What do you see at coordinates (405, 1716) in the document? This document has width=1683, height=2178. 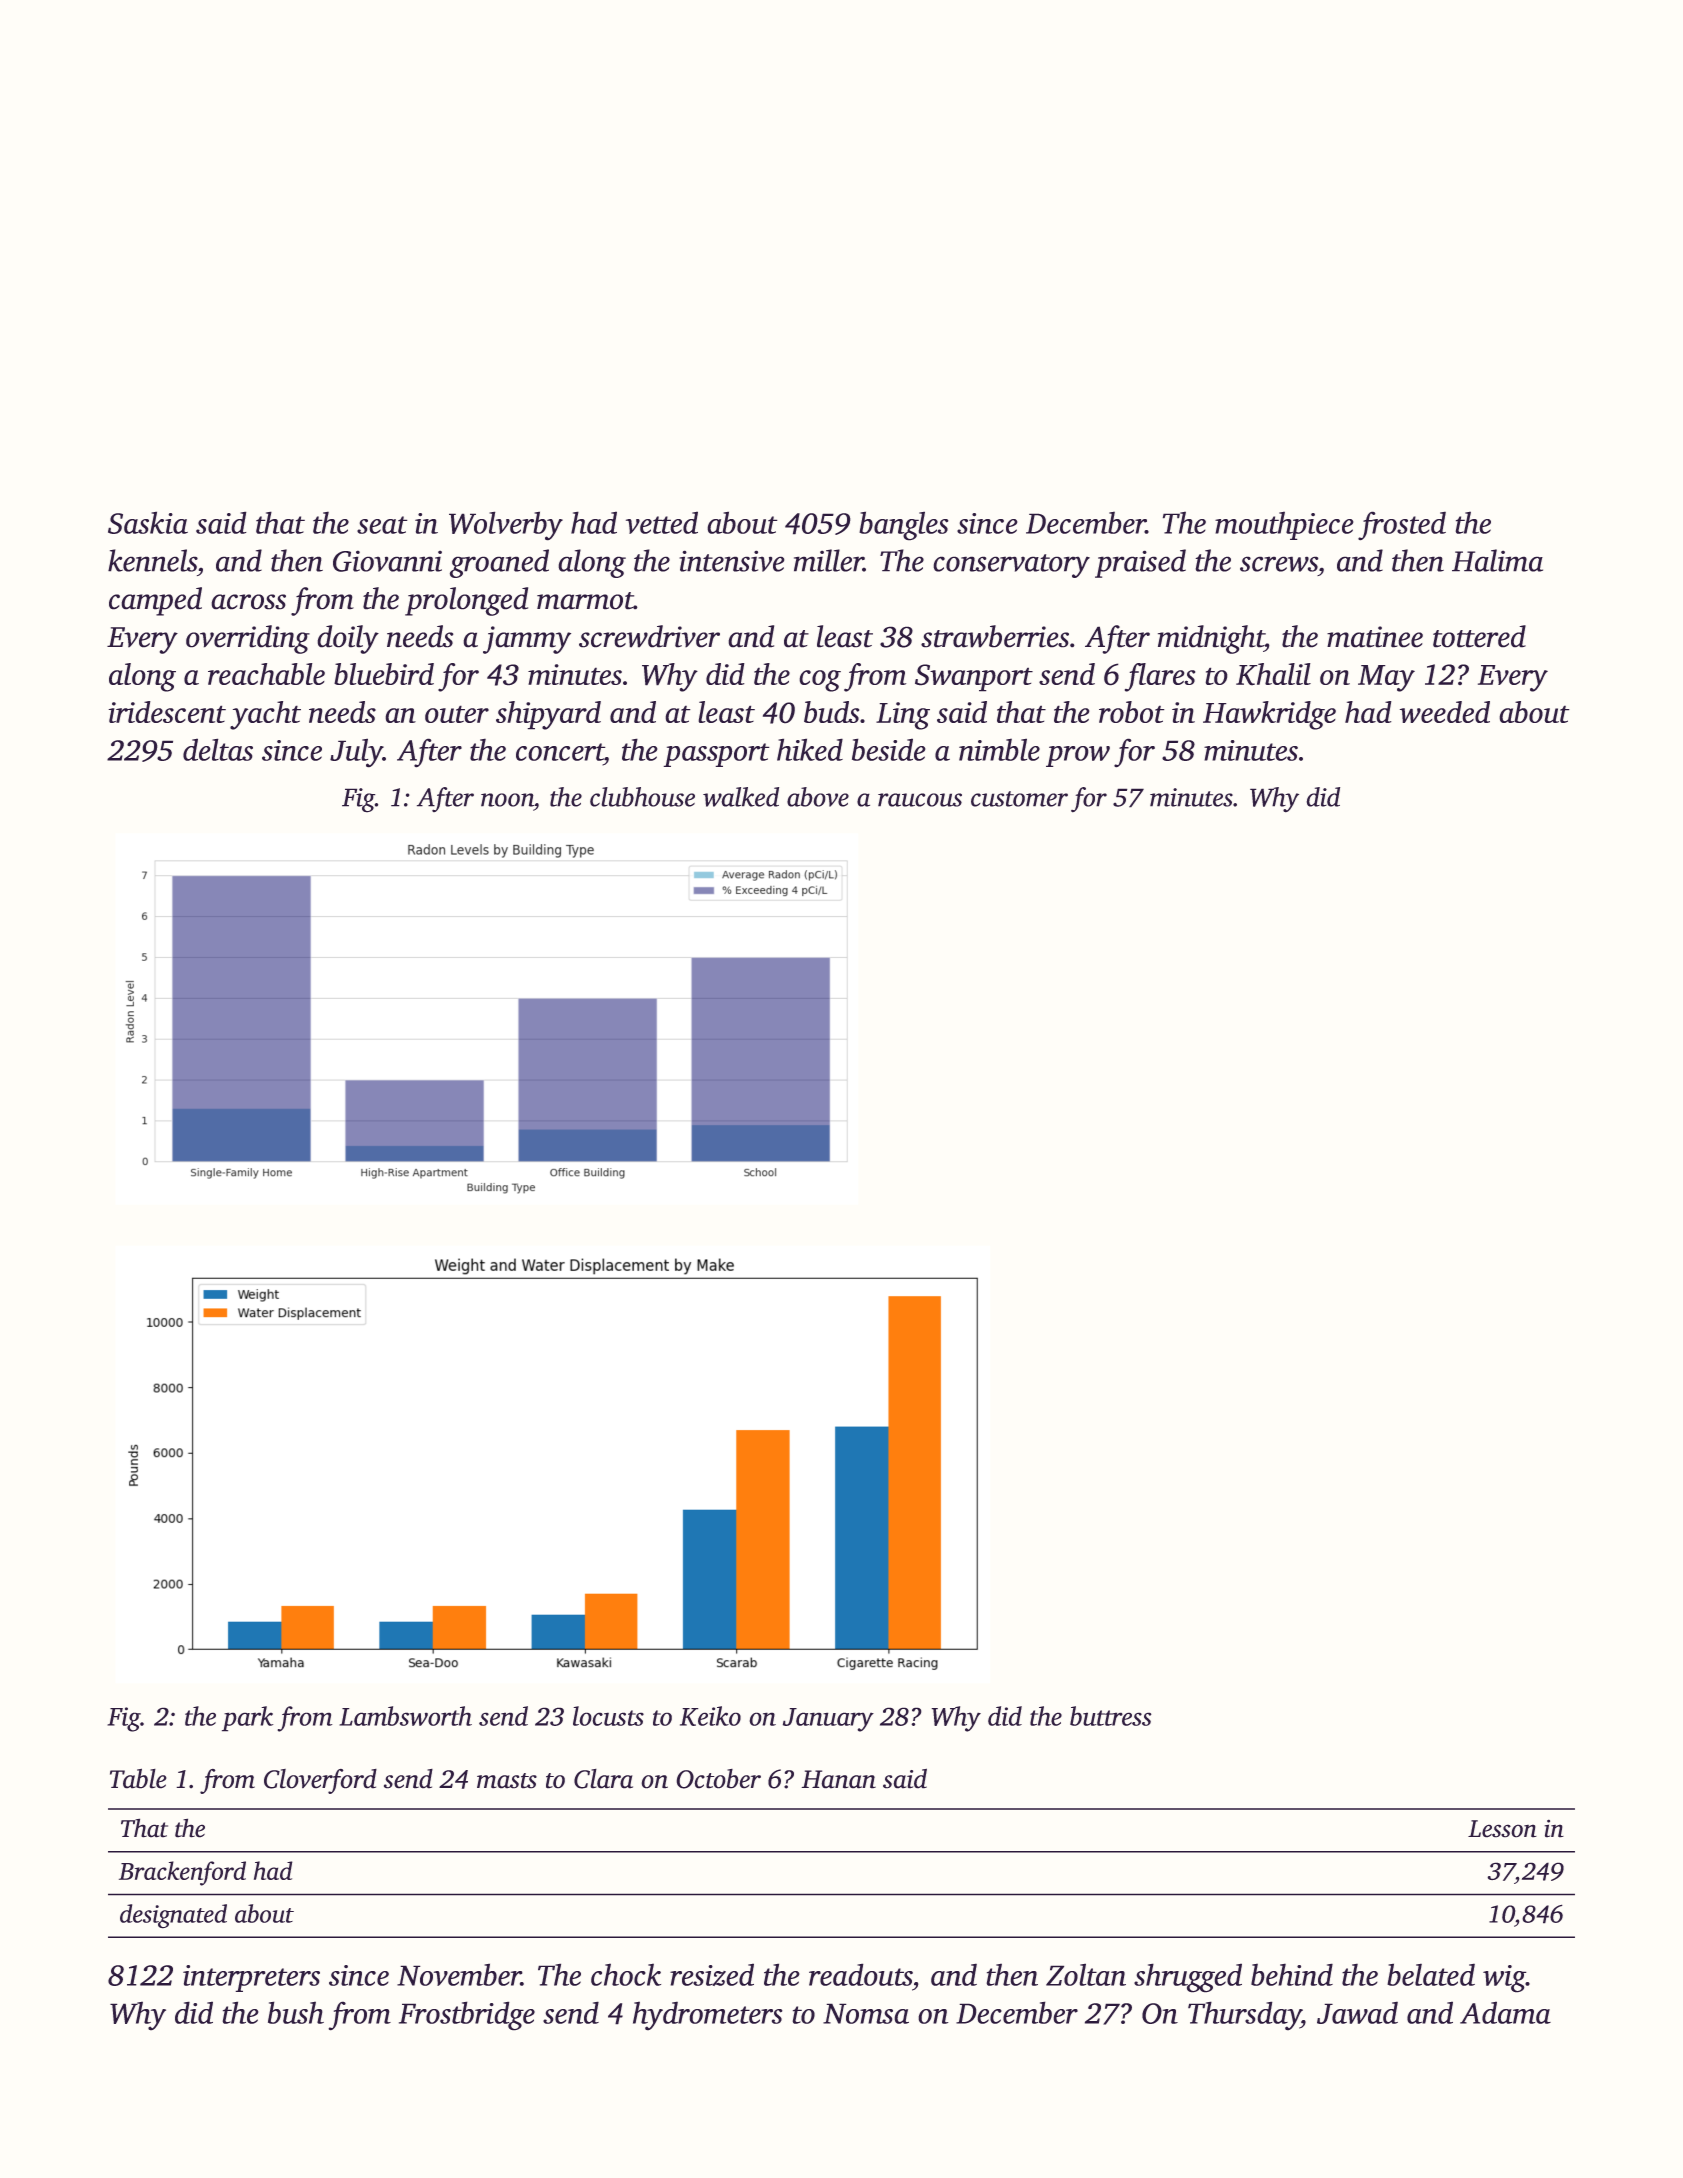 I see `Lambsworth` at bounding box center [405, 1716].
